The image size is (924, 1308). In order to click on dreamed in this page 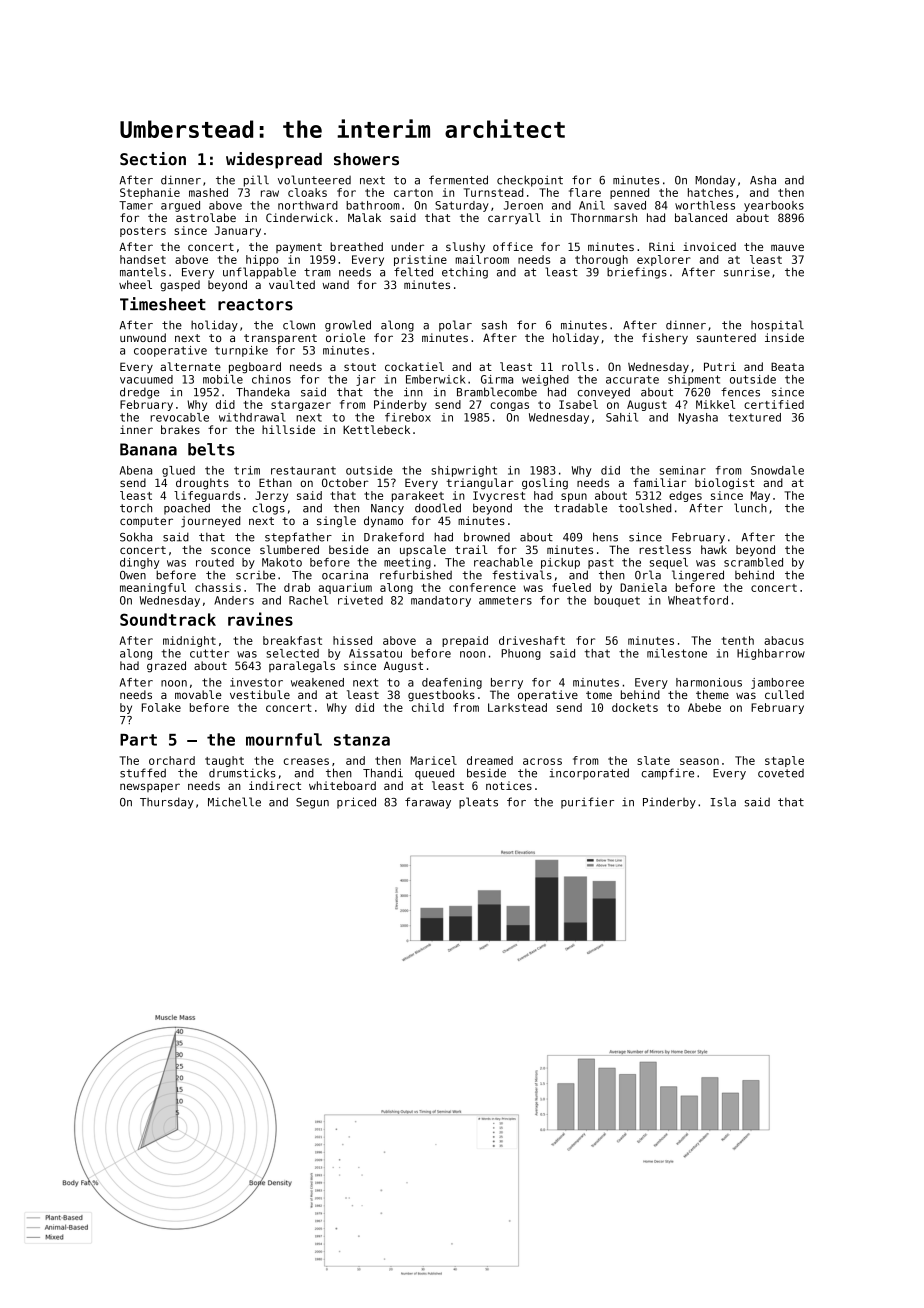, I will do `click(490, 760)`.
